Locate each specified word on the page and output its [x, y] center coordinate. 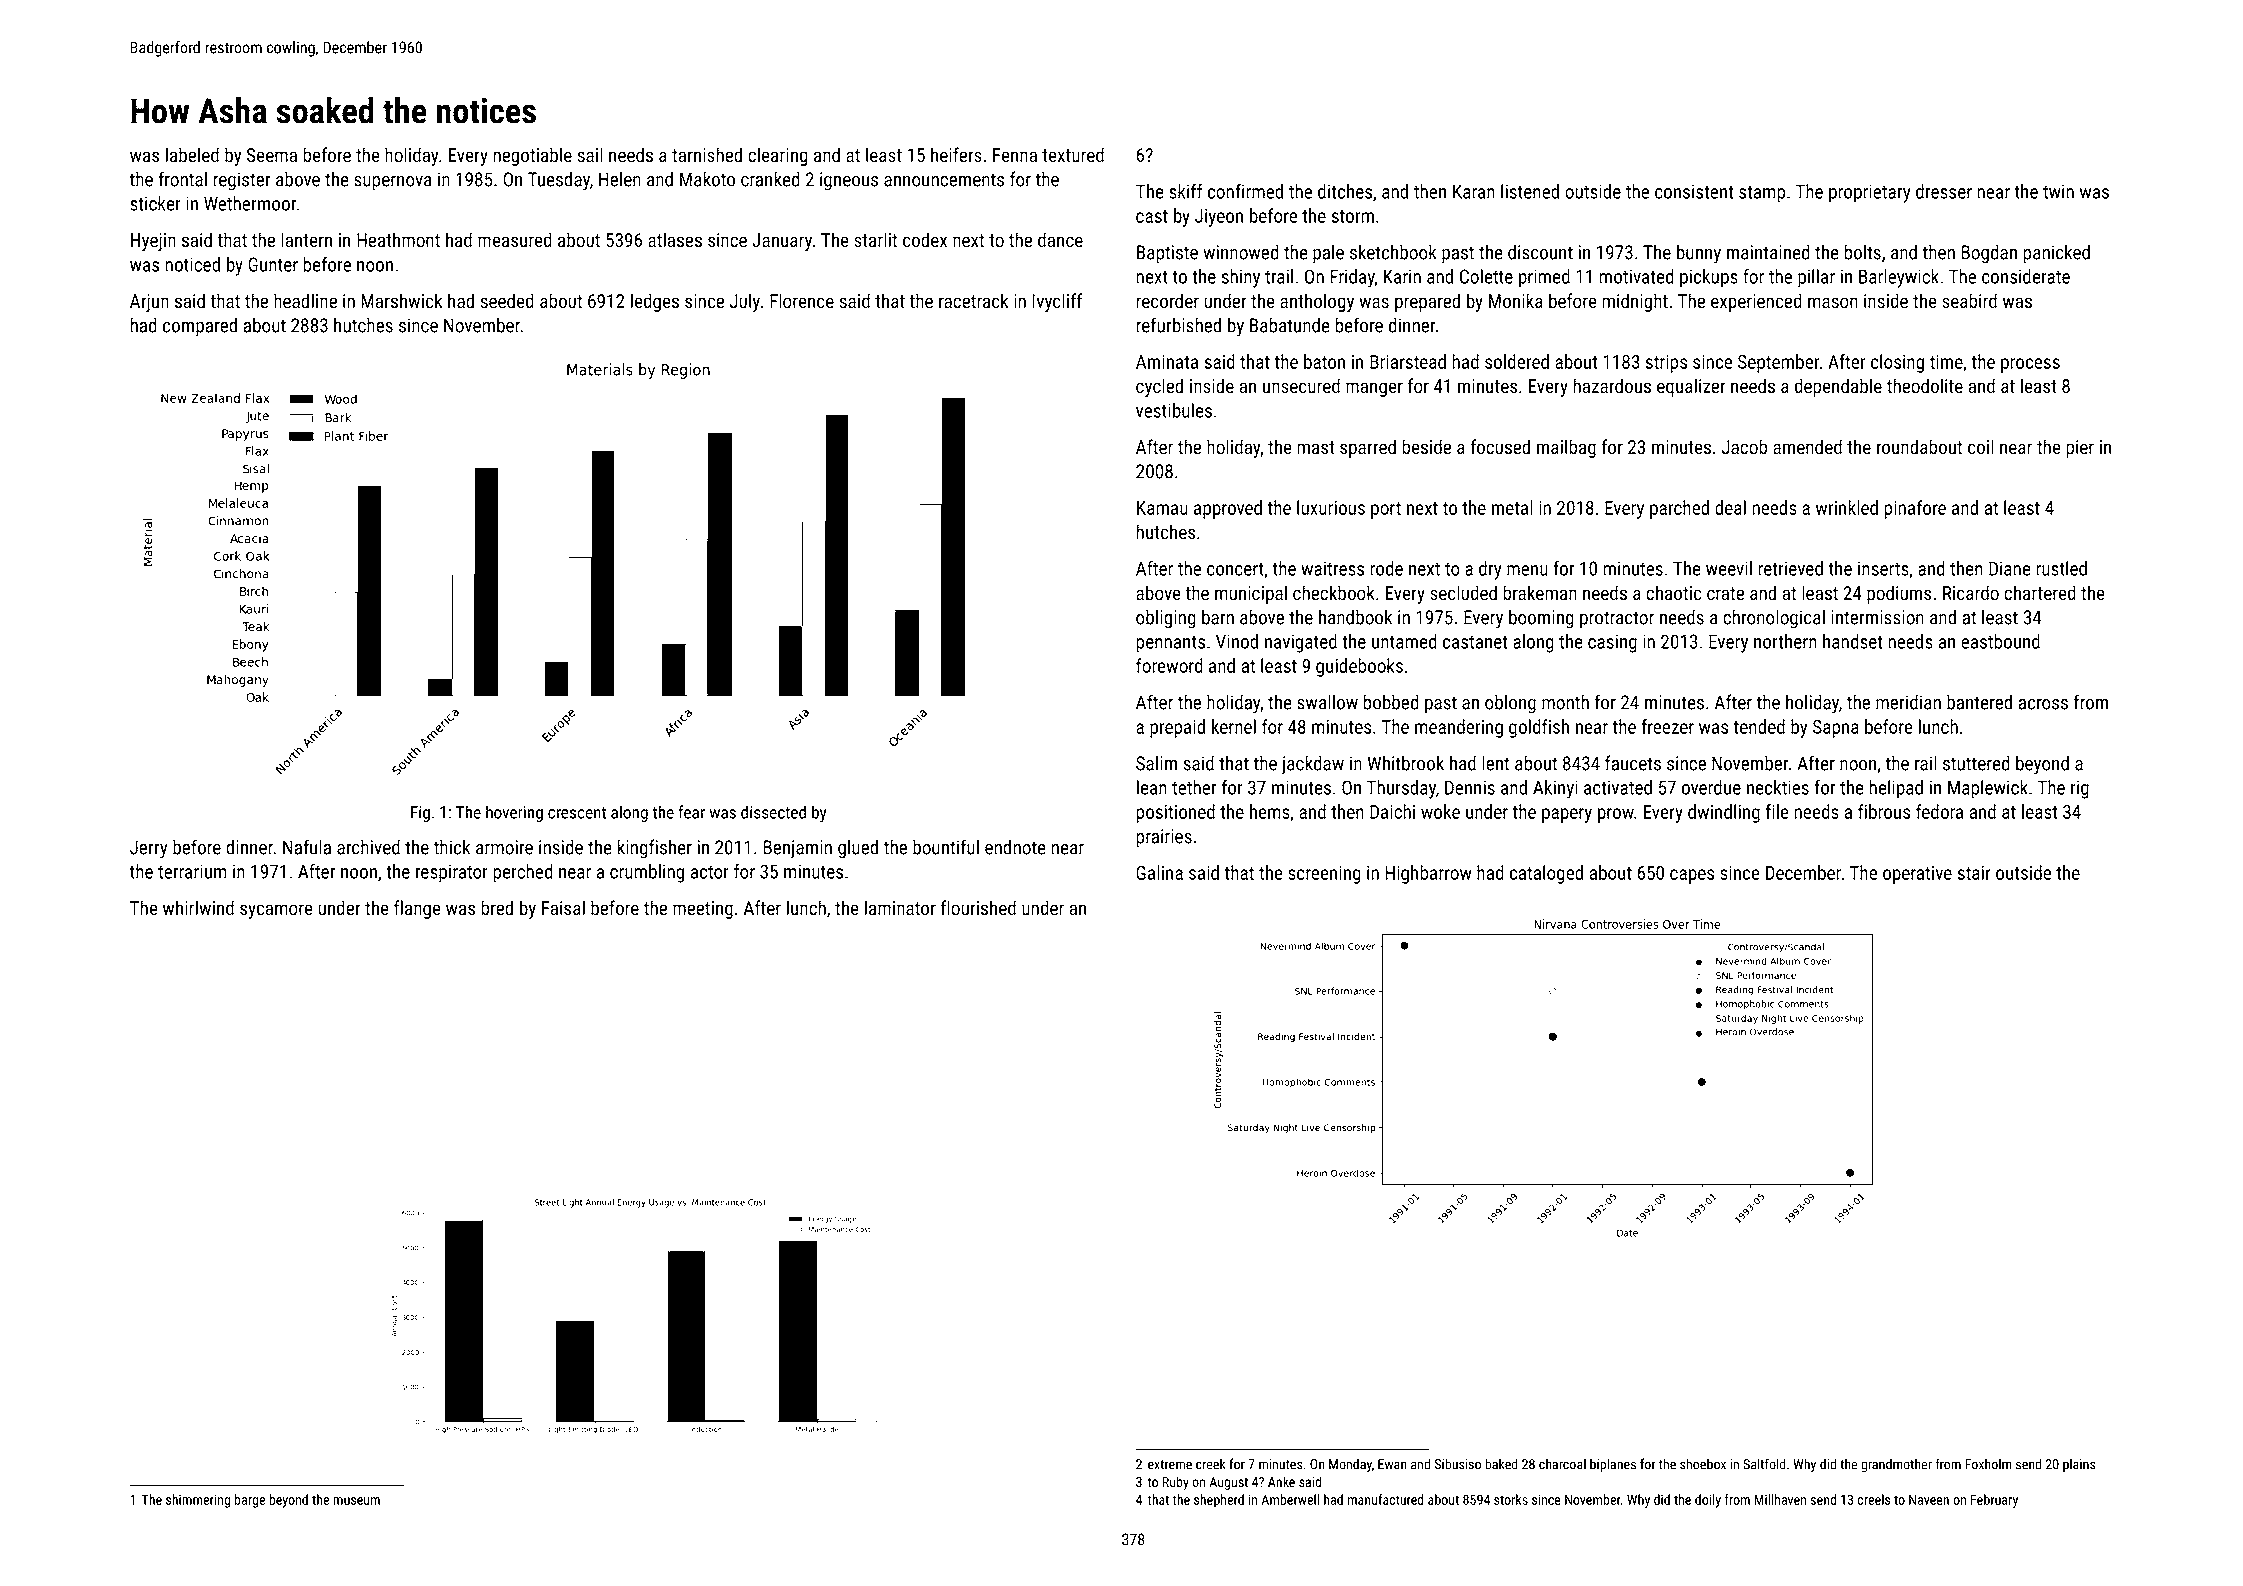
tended [1759, 726]
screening [1324, 875]
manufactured [1386, 1499]
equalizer [1691, 387]
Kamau [1162, 508]
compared [200, 327]
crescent [577, 813]
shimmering [198, 1501]
